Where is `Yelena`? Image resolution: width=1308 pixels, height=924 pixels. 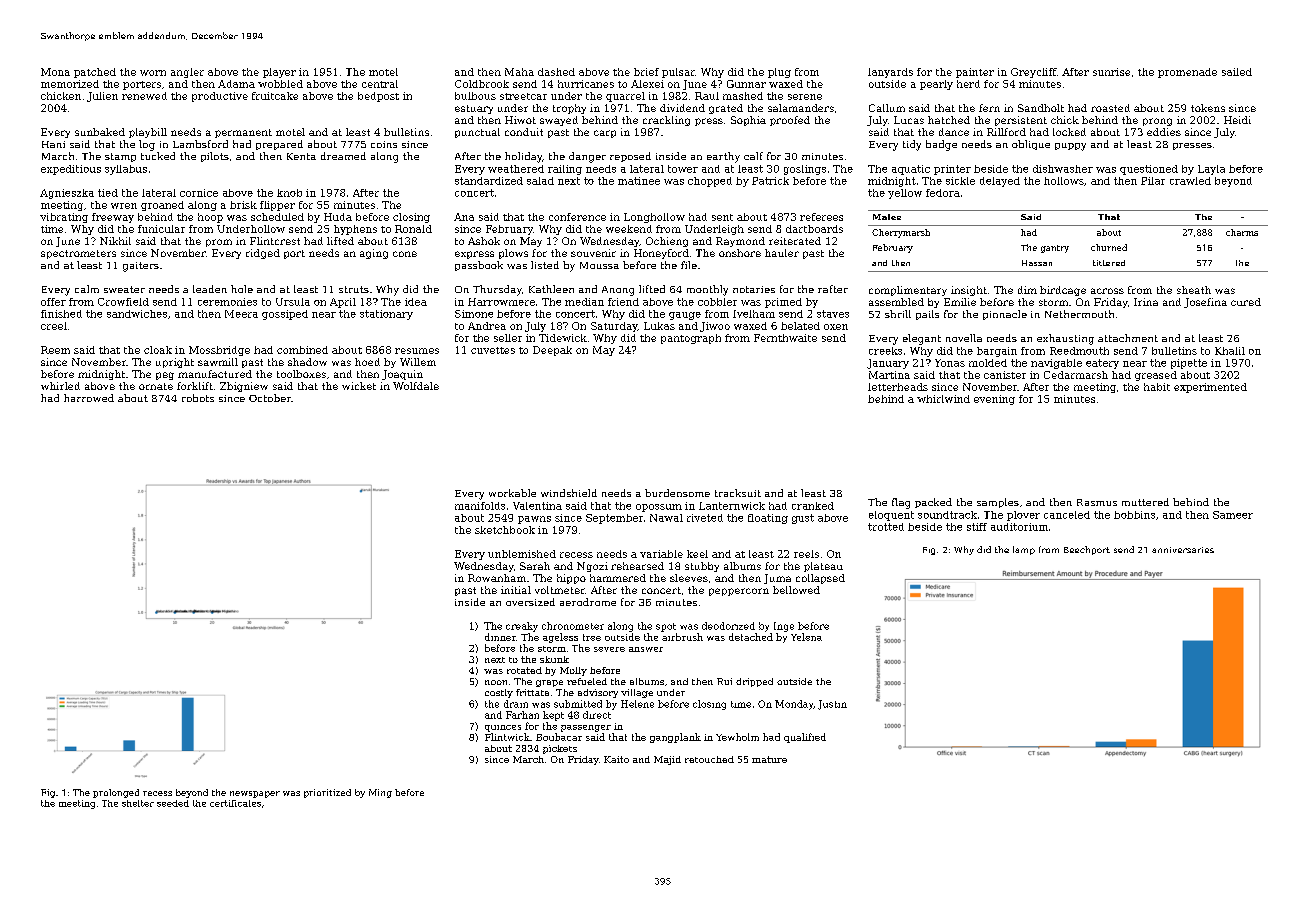 Yelena is located at coordinates (806, 637).
